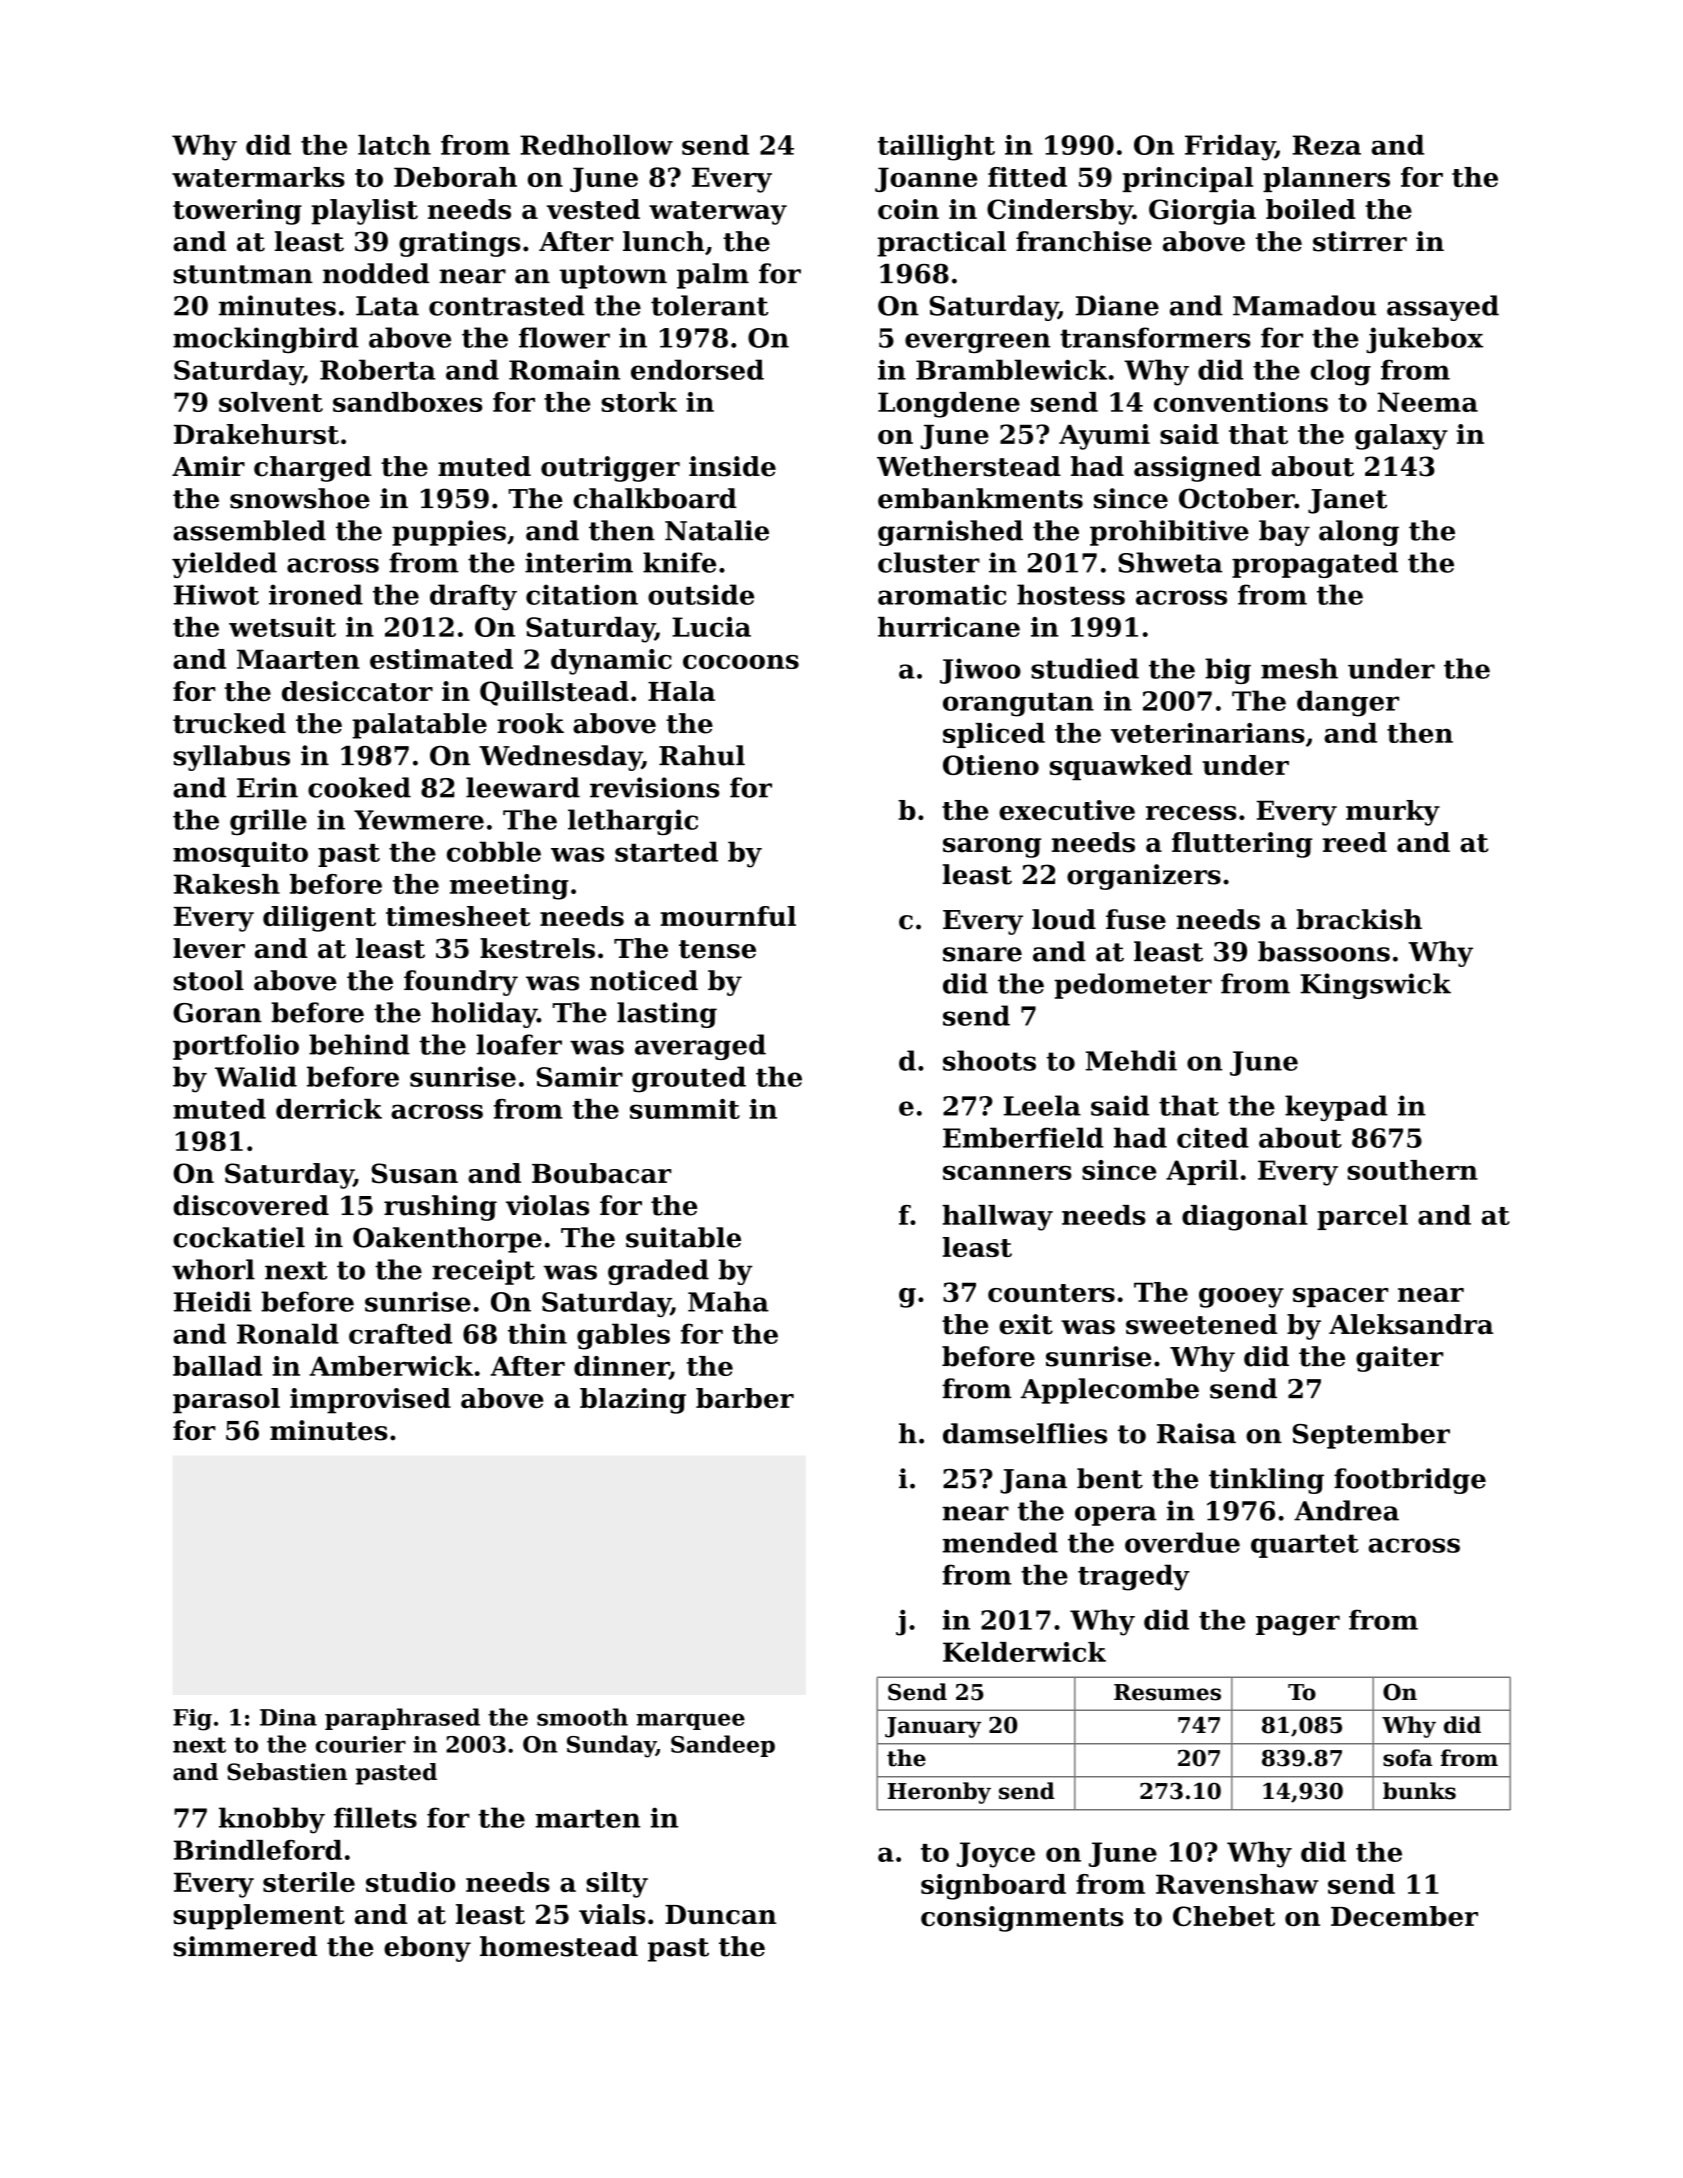  What do you see at coordinates (745, 1398) in the image?
I see `barber` at bounding box center [745, 1398].
